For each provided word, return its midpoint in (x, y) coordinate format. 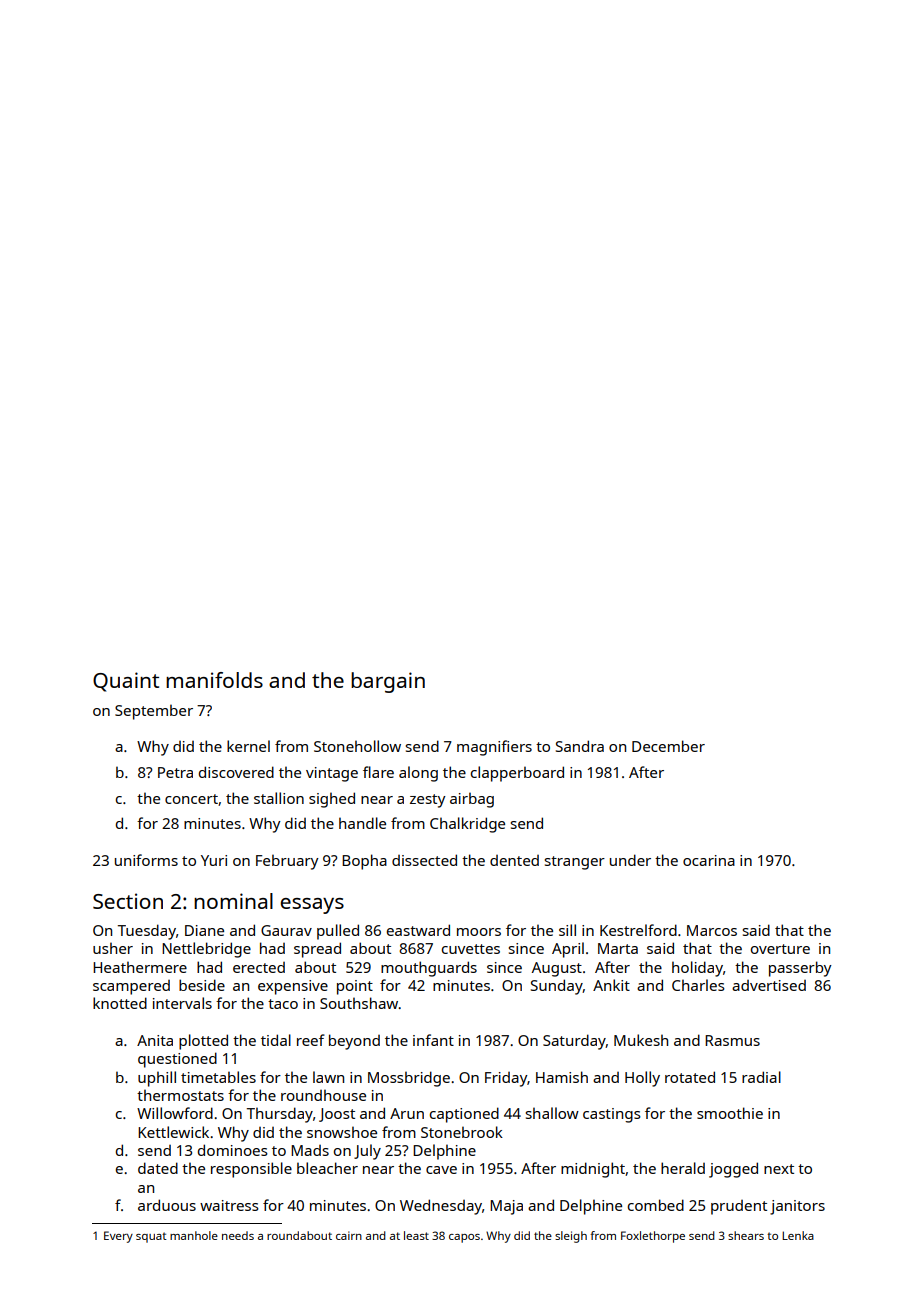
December (668, 746)
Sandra (580, 746)
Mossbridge (409, 1079)
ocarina (709, 860)
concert (191, 799)
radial (761, 1077)
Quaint (126, 682)
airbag (472, 800)
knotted (120, 1003)
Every (118, 1237)
